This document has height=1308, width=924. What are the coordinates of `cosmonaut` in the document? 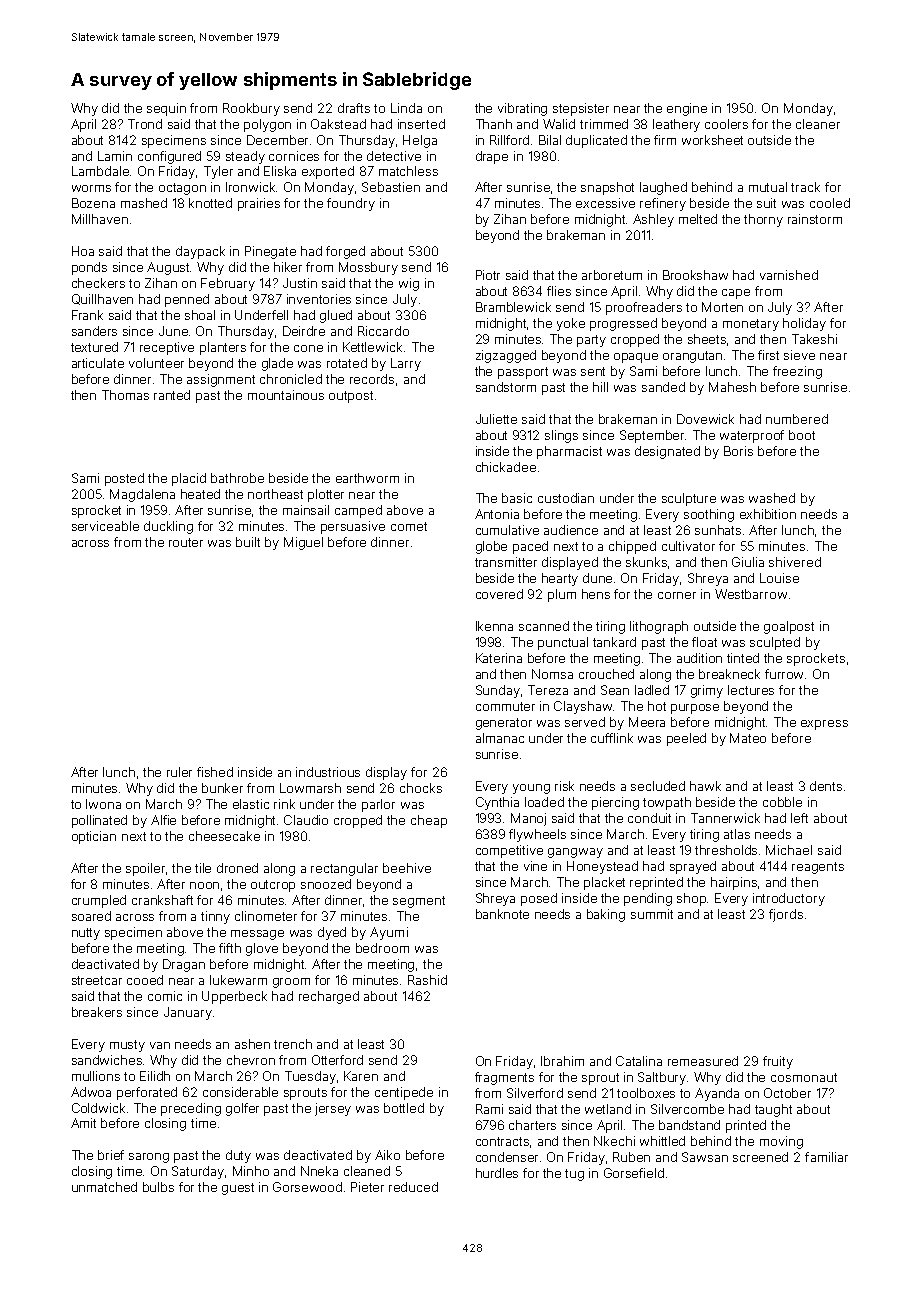 It's located at (804, 1077).
